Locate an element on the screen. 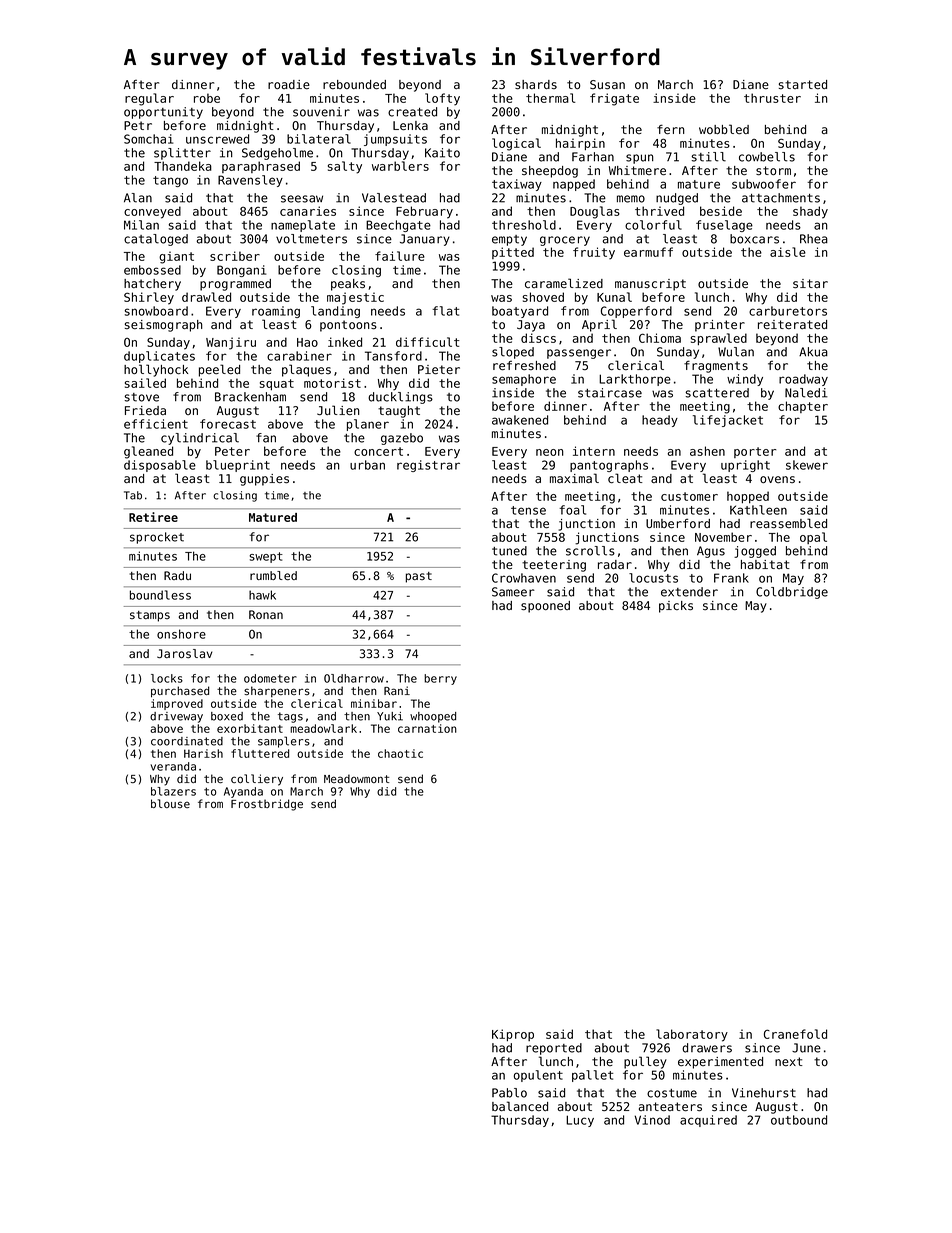 The image size is (952, 1233). Pablo is located at coordinates (509, 1093).
